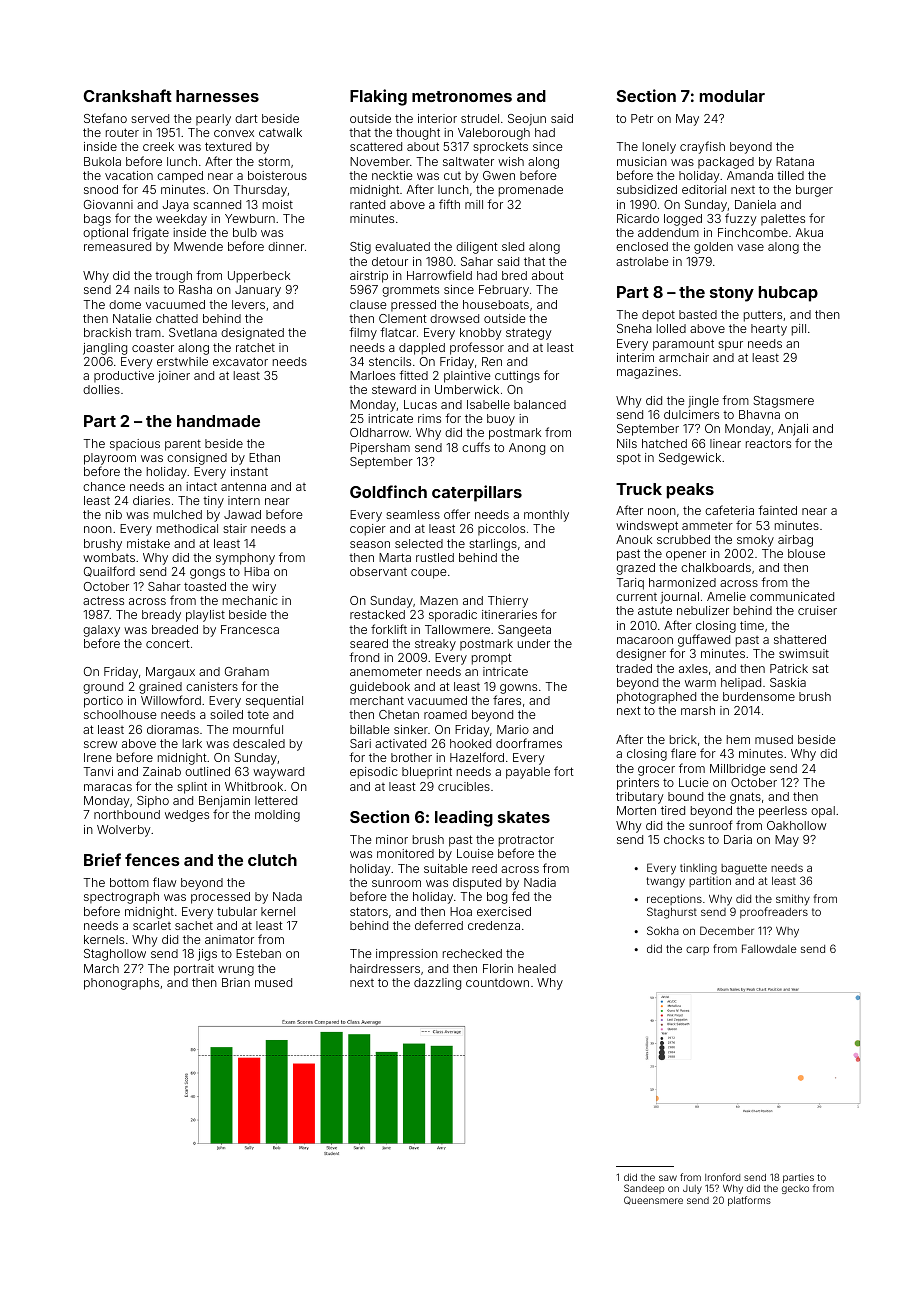 The width and height of the screenshot is (924, 1308). What do you see at coordinates (642, 118) in the screenshot?
I see `Petr` at bounding box center [642, 118].
